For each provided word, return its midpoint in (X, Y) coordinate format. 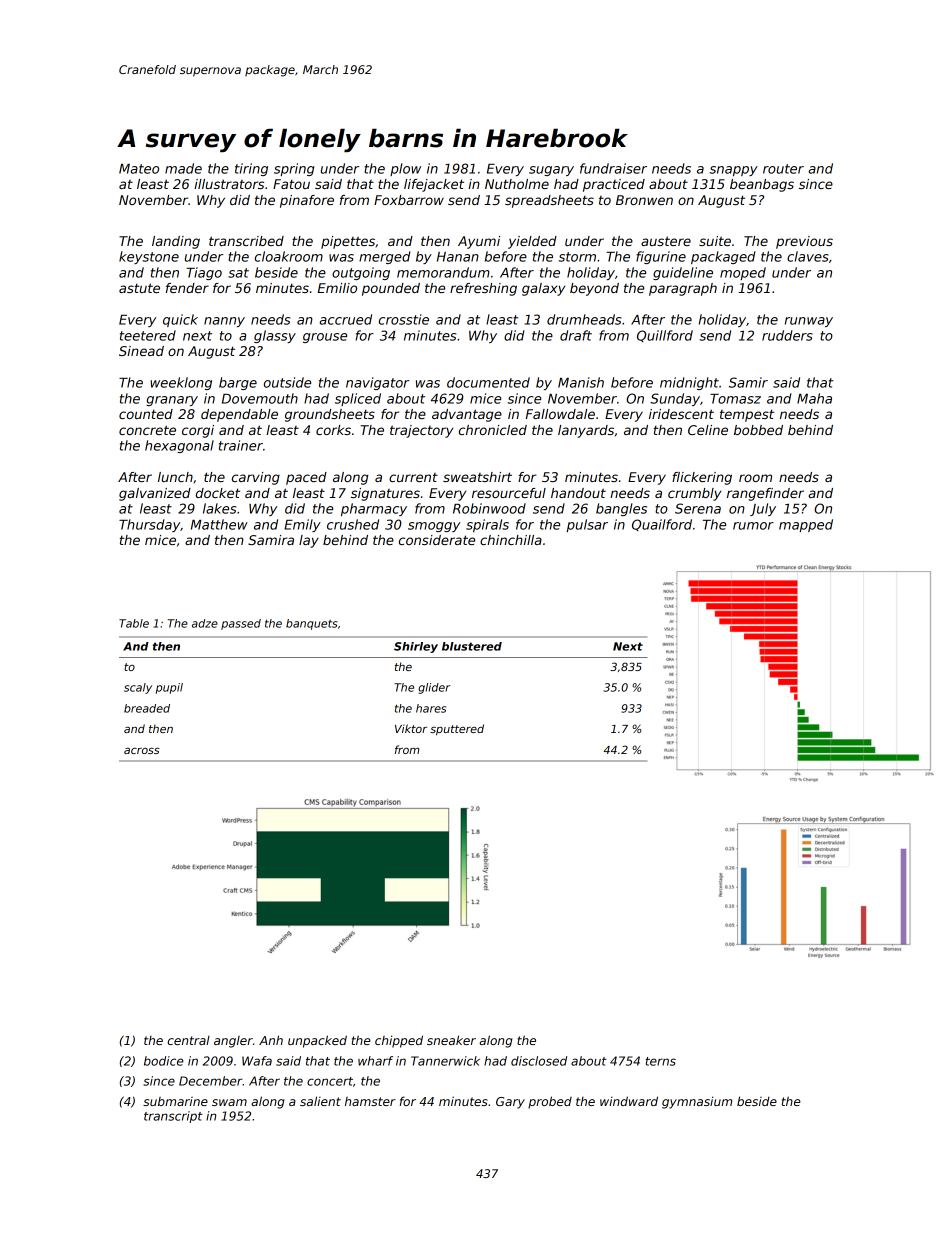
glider (434, 688)
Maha (814, 398)
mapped (806, 525)
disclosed (539, 1061)
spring (294, 169)
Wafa (257, 1061)
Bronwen (644, 200)
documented (488, 382)
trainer (241, 445)
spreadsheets (549, 201)
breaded (147, 708)
